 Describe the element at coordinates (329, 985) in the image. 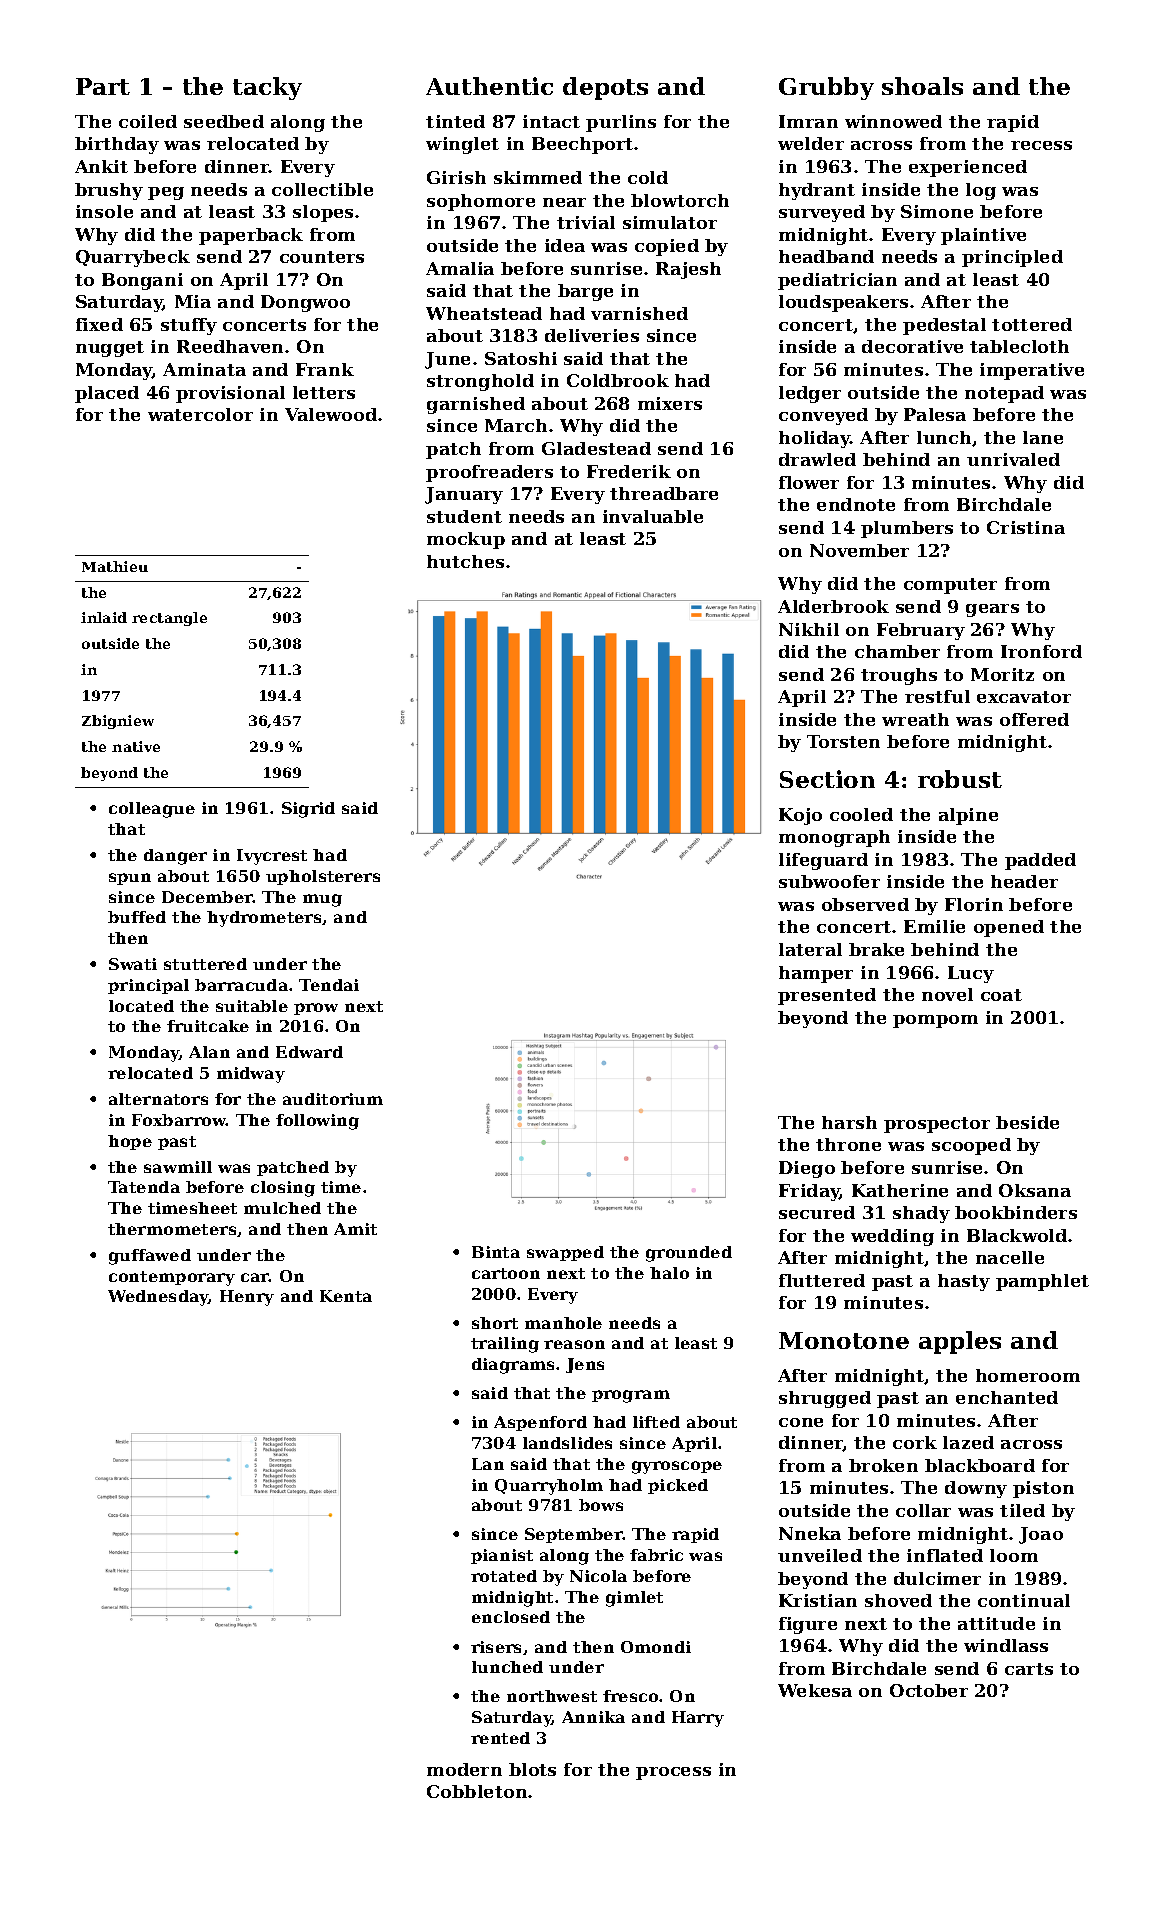

I see `Tendai` at that location.
